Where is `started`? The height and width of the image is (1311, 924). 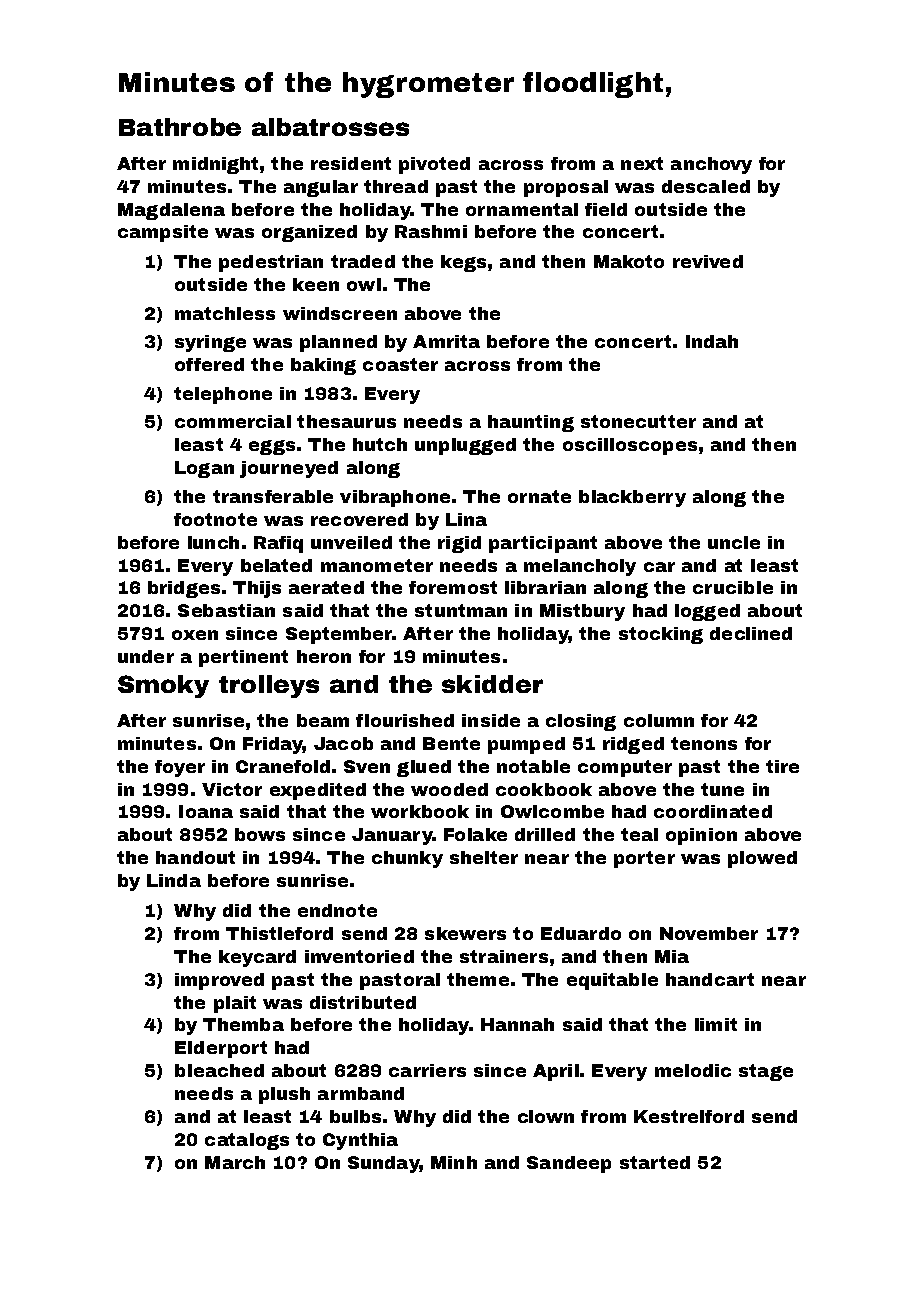
started is located at coordinates (655, 1162).
